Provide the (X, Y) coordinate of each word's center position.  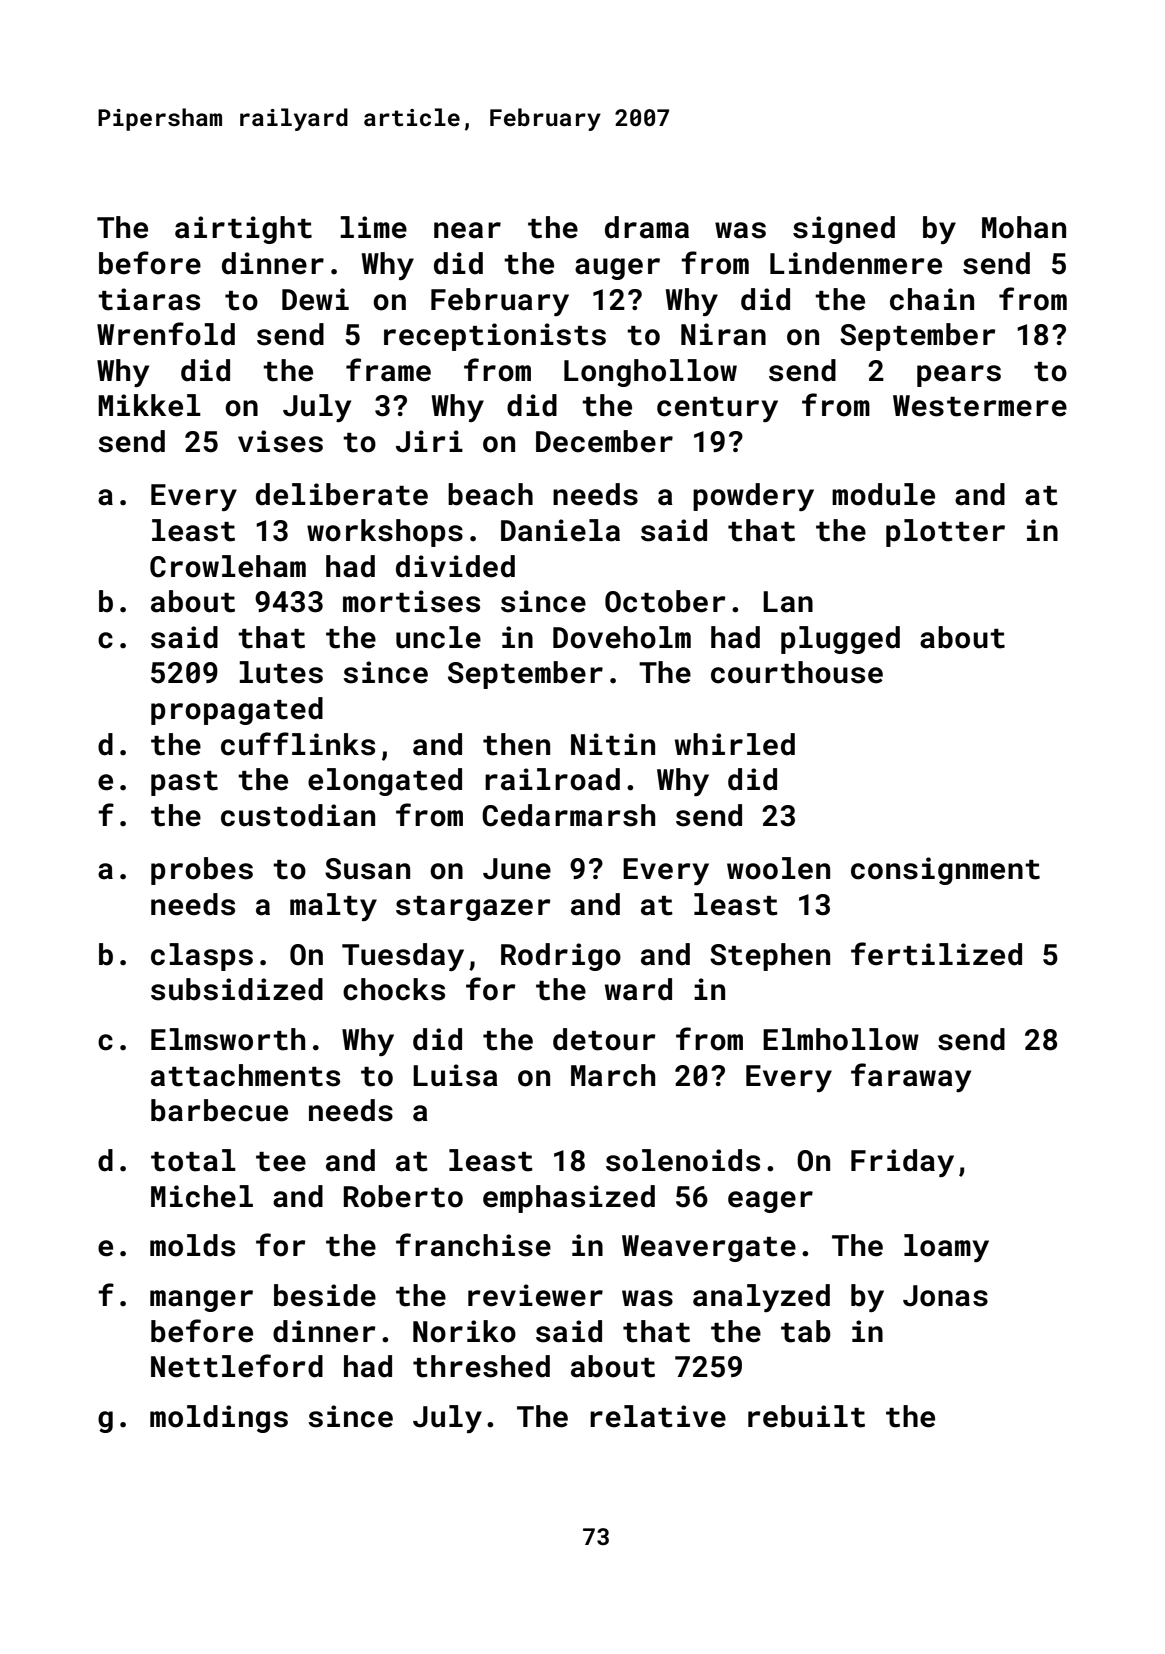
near (467, 230)
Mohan (1024, 227)
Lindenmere (856, 263)
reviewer (535, 1295)
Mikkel (149, 405)
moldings (219, 1419)
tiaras (149, 299)
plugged (840, 640)
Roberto (403, 1196)
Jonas (945, 1296)
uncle (438, 637)
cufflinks (298, 744)
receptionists (495, 337)
